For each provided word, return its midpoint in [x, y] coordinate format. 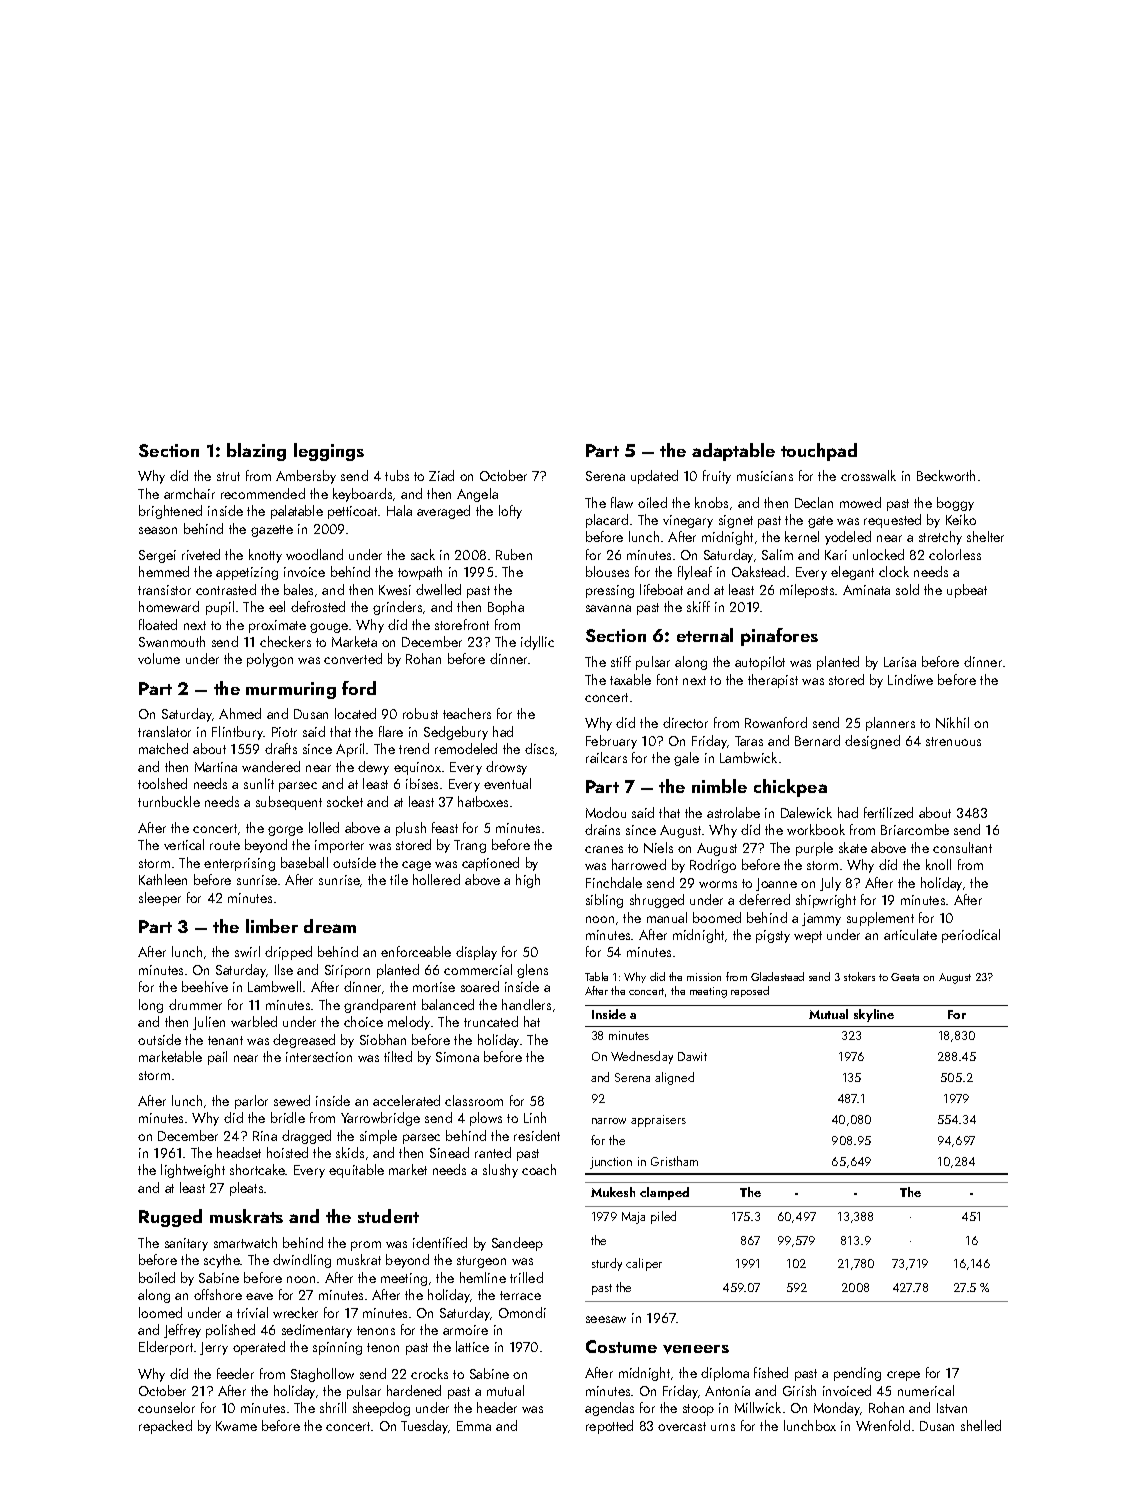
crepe [903, 1376]
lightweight [193, 1171]
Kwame [236, 1426]
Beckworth [946, 475]
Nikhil [952, 722]
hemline [483, 1277]
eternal [705, 635]
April [350, 750]
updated [654, 477]
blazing [256, 452]
